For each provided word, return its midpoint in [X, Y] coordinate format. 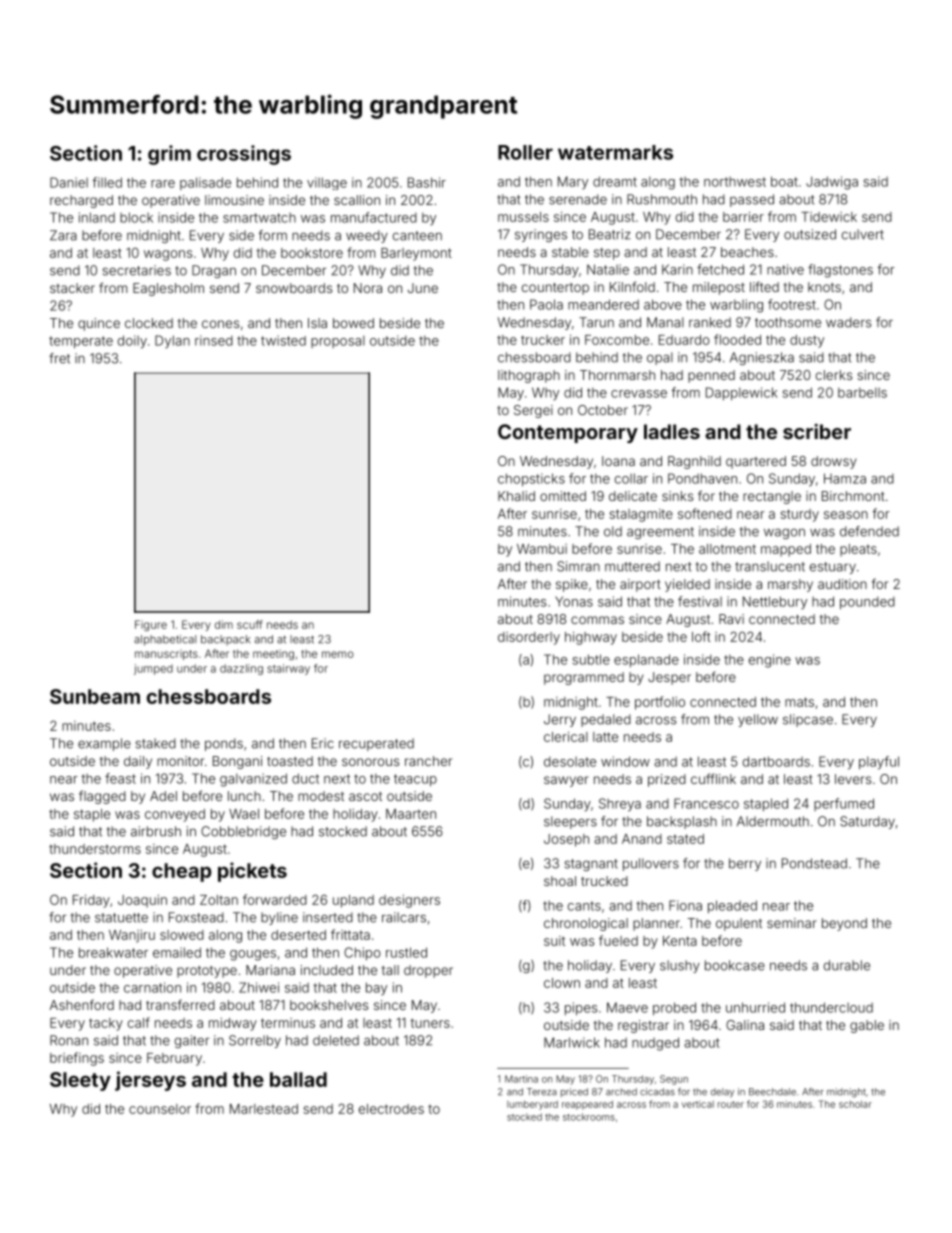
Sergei [533, 411]
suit [554, 941]
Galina [745, 1025]
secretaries [137, 270]
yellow [758, 720]
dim [224, 624]
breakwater [113, 952]
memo [338, 654]
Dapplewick [741, 393]
